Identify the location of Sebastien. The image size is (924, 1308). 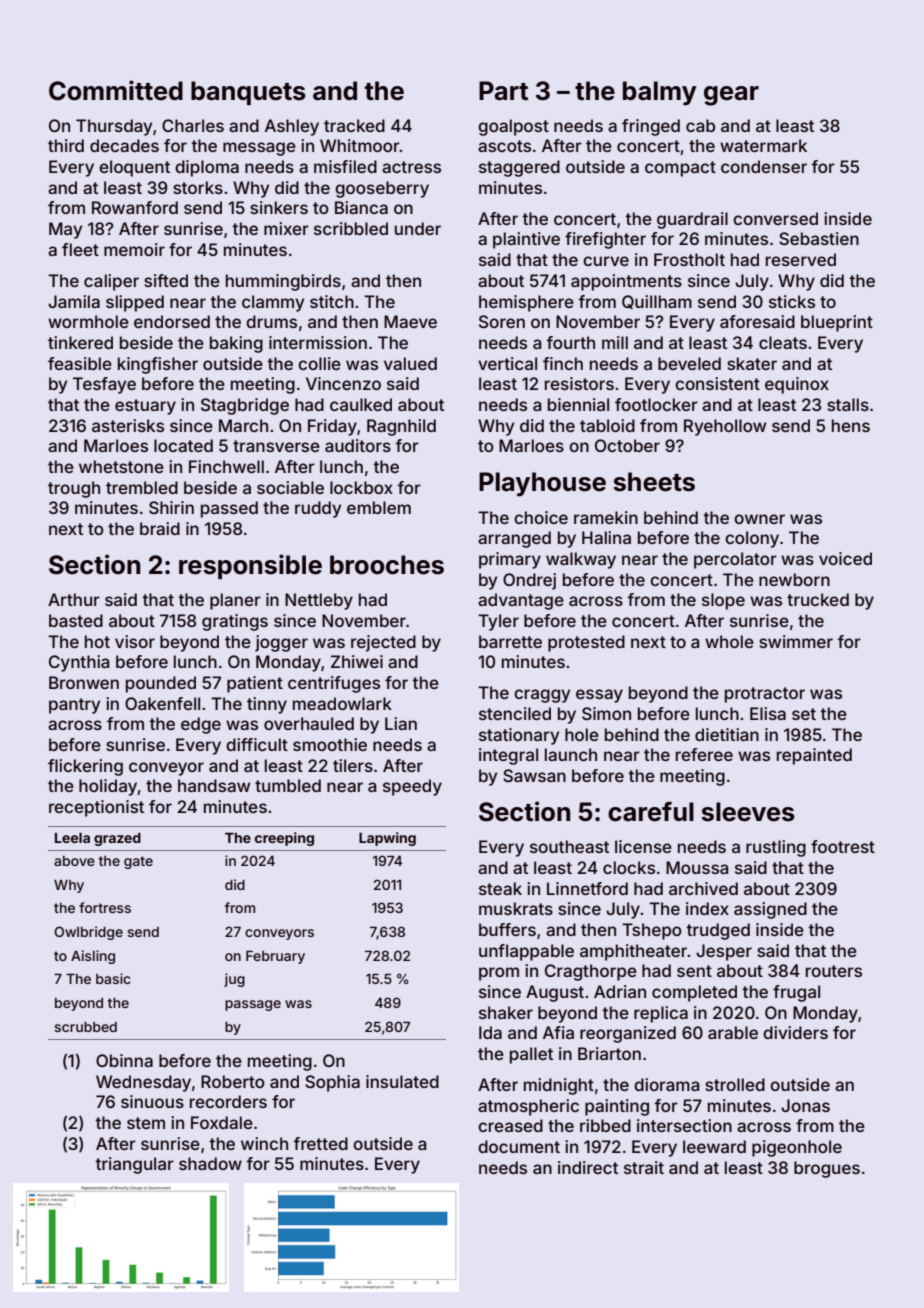
(819, 238).
